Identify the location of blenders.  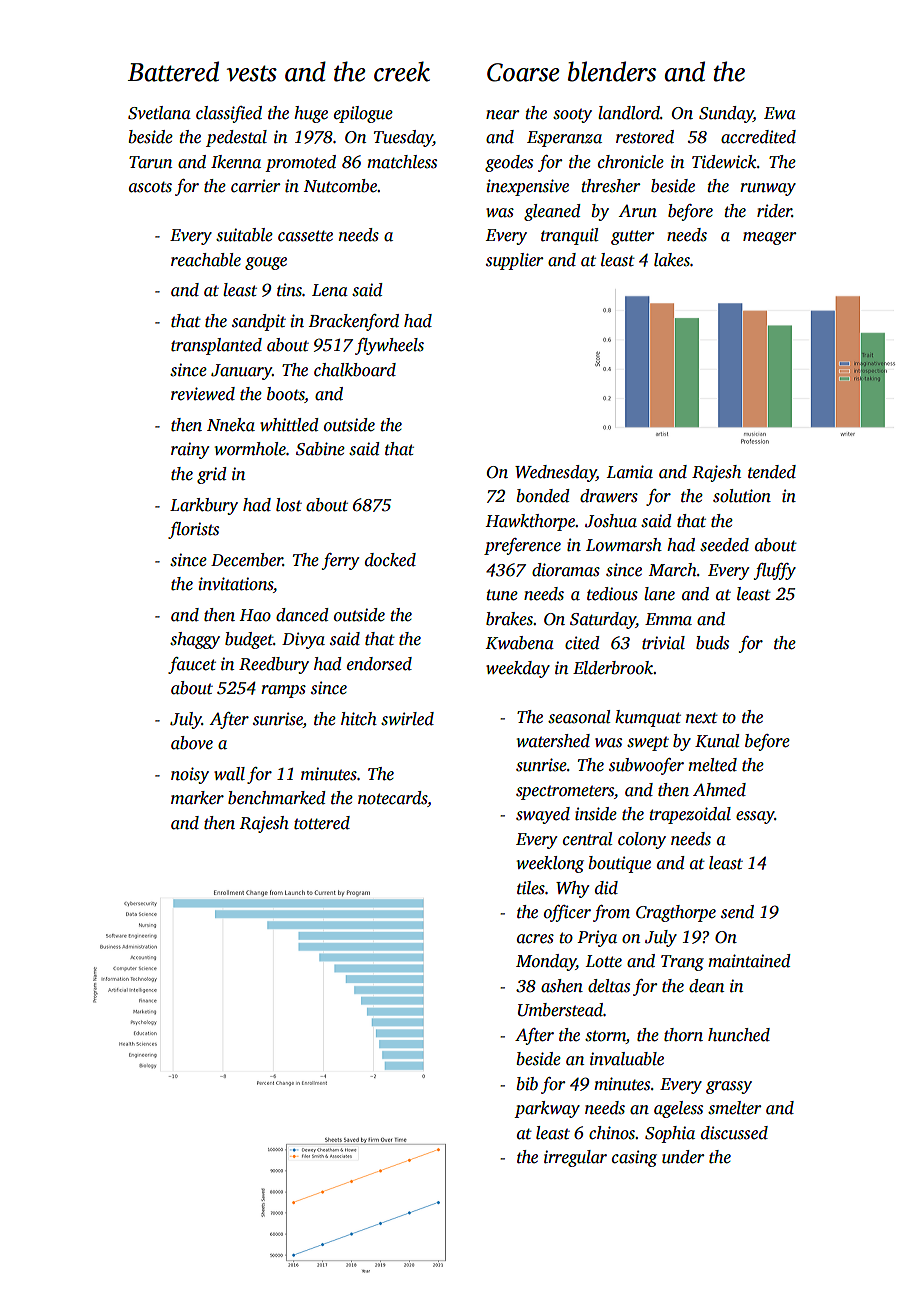
(612, 71).
